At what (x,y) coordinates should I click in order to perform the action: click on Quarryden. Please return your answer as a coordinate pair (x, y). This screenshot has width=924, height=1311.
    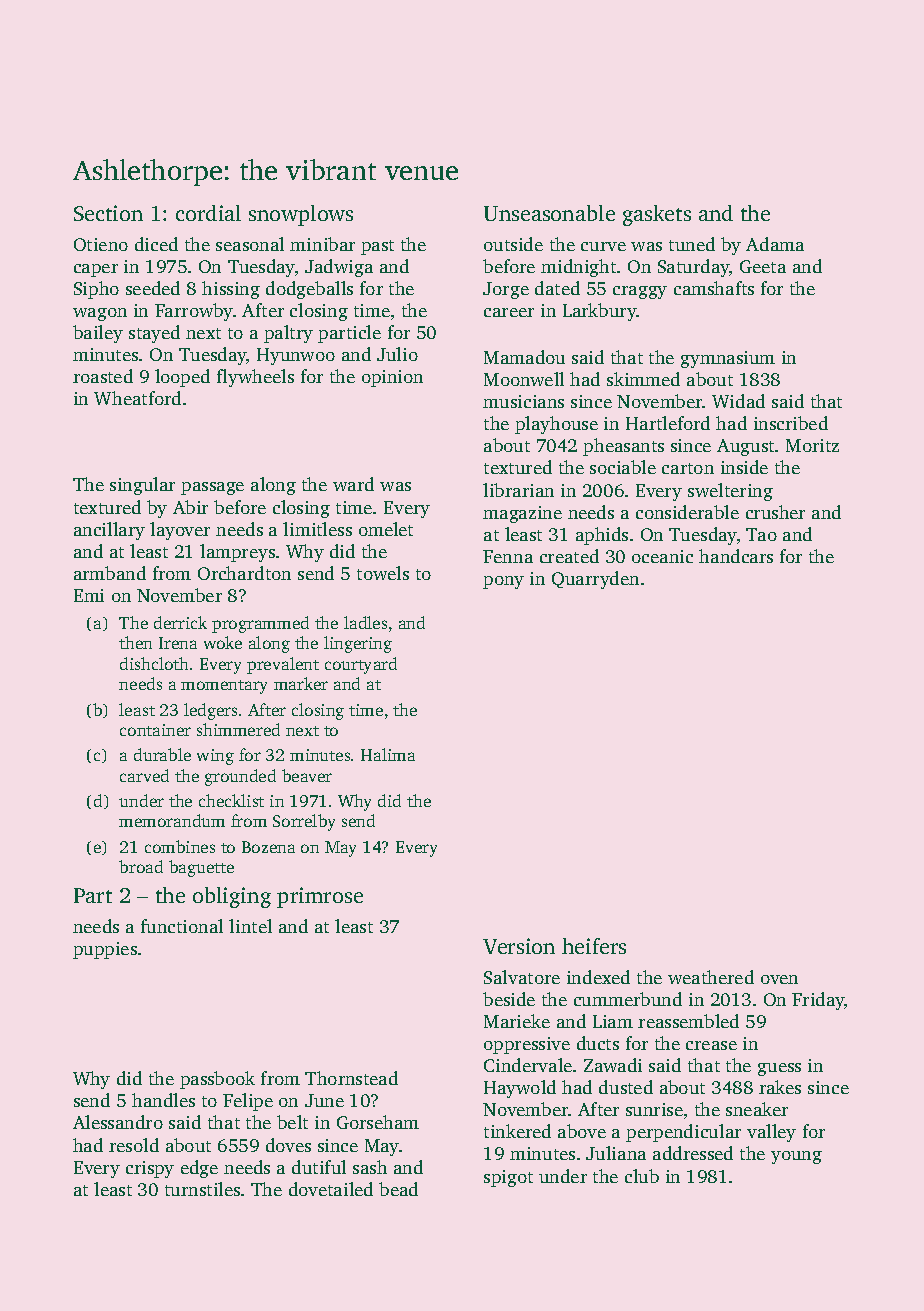
    Looking at the image, I should click on (595, 580).
